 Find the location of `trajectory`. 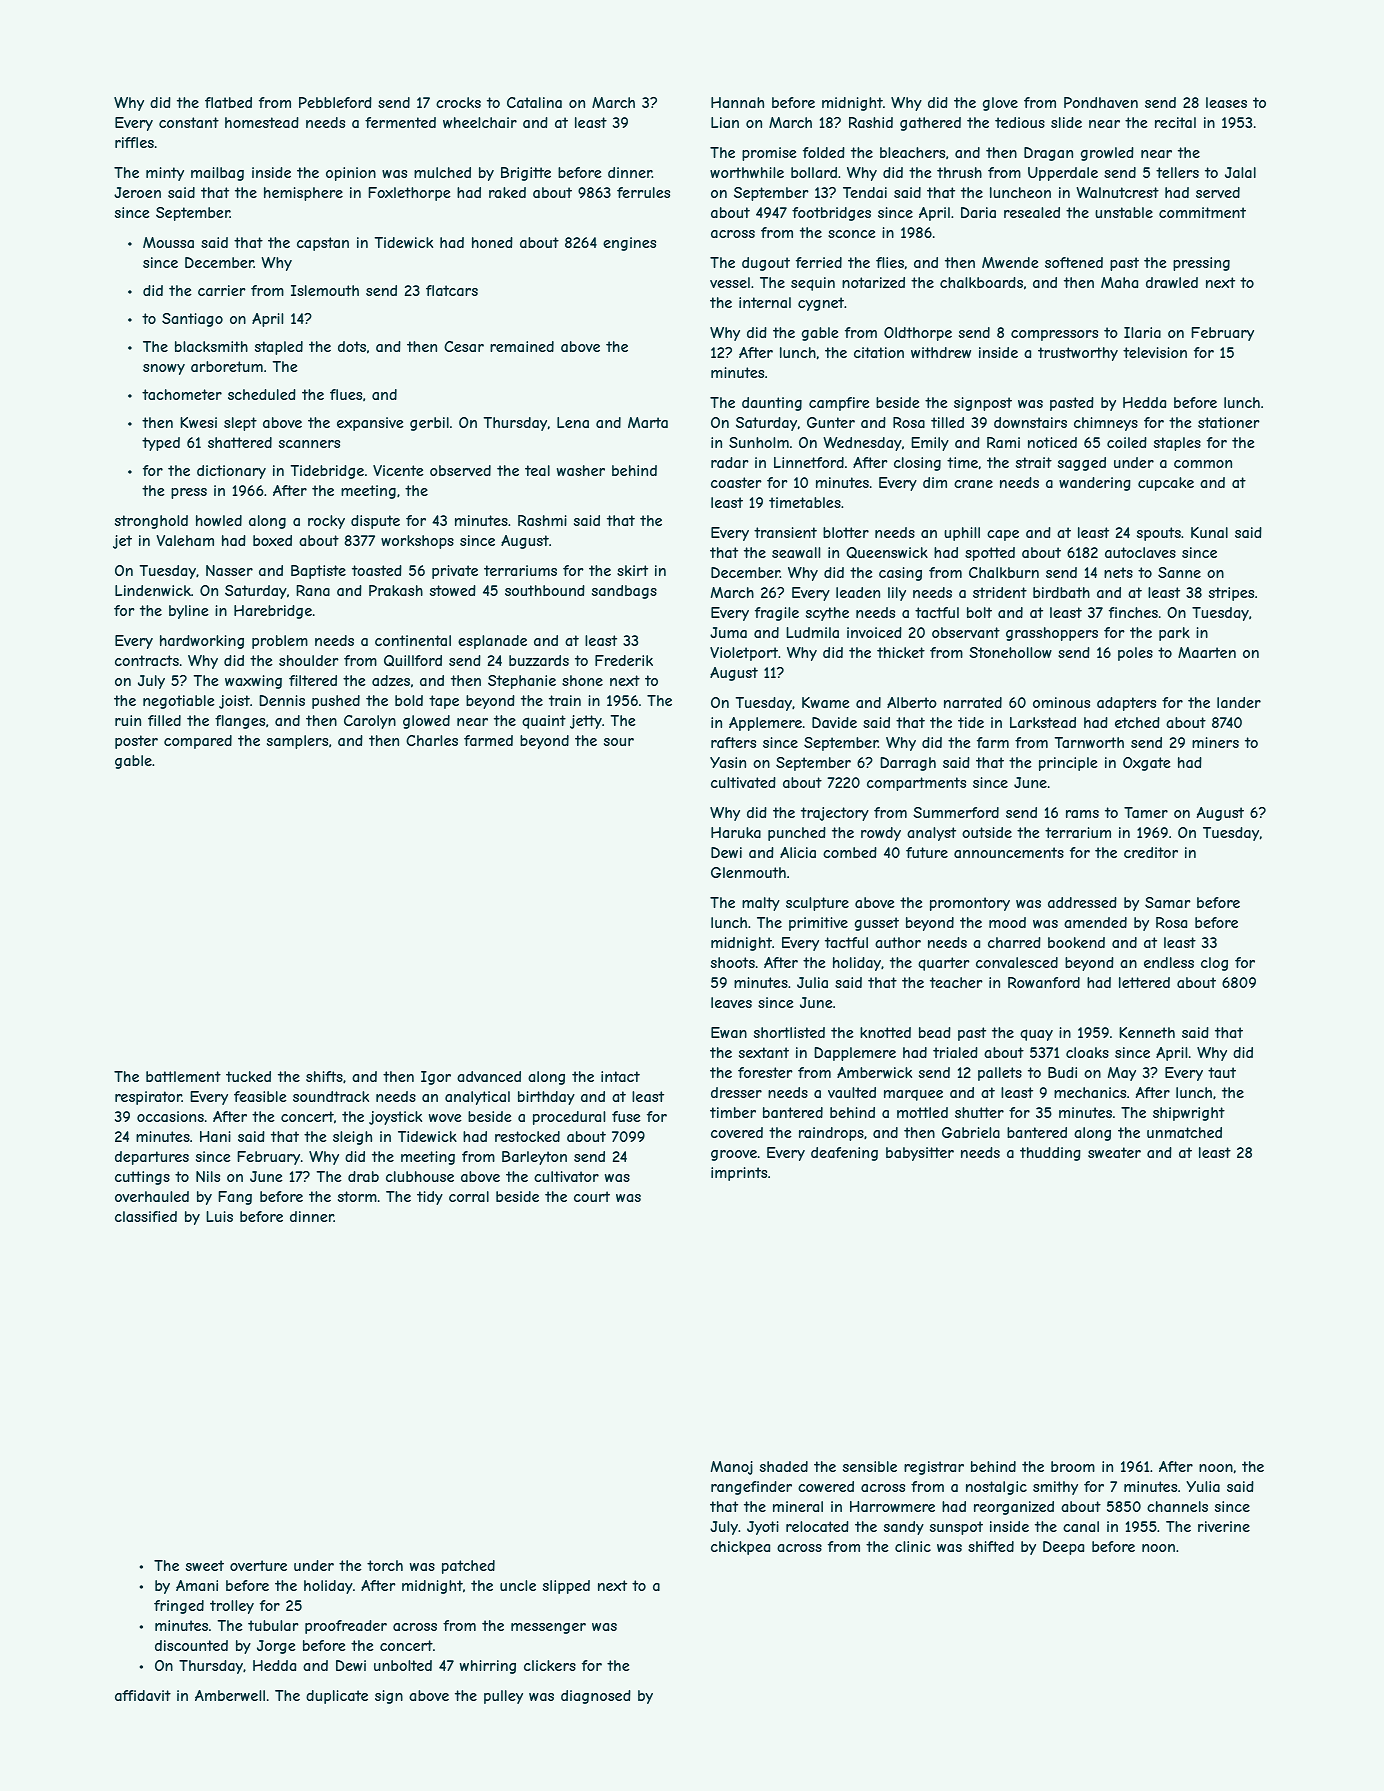

trajectory is located at coordinates (835, 814).
